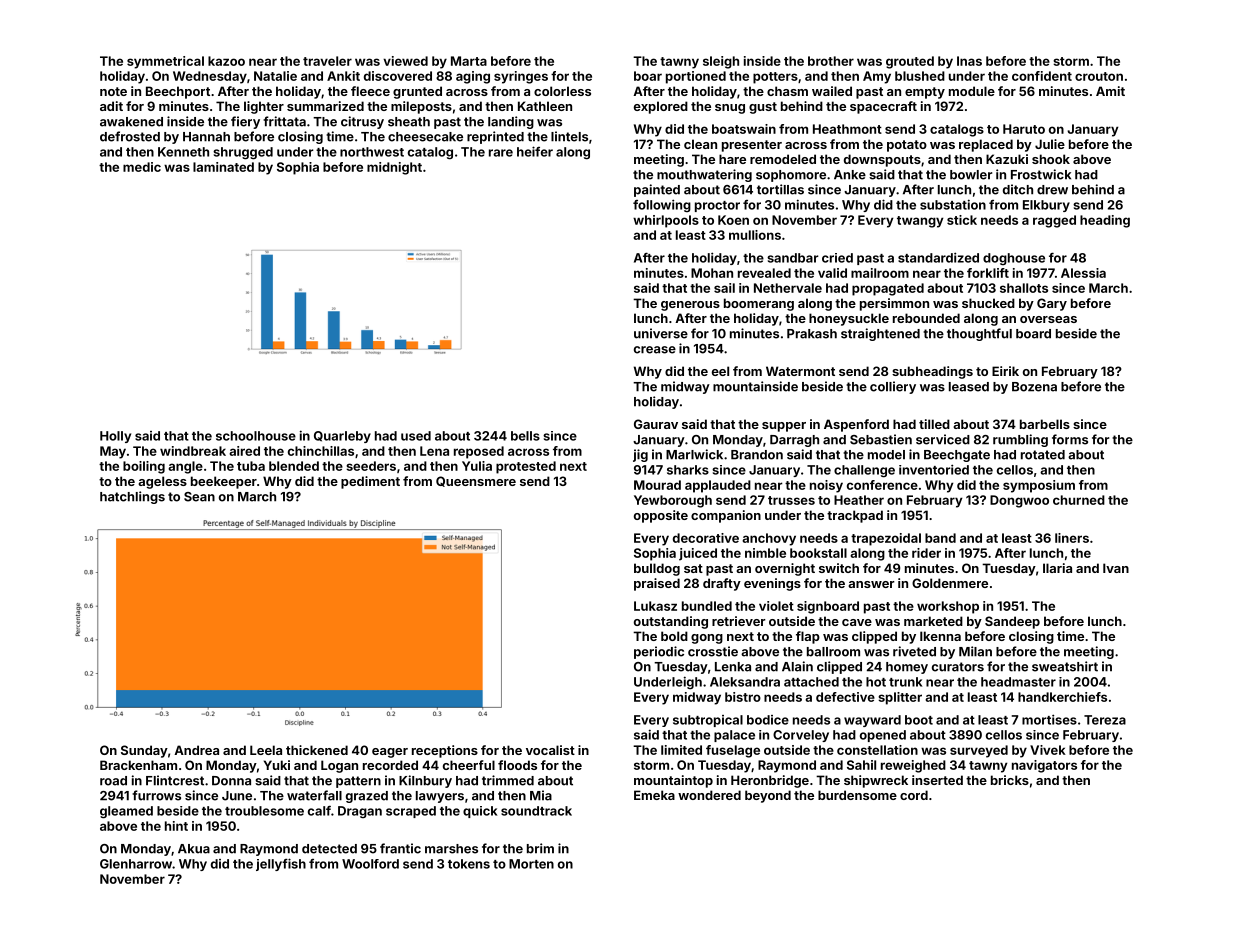 The height and width of the screenshot is (952, 1233). Describe the element at coordinates (1005, 371) in the screenshot. I see `Eirik` at that location.
